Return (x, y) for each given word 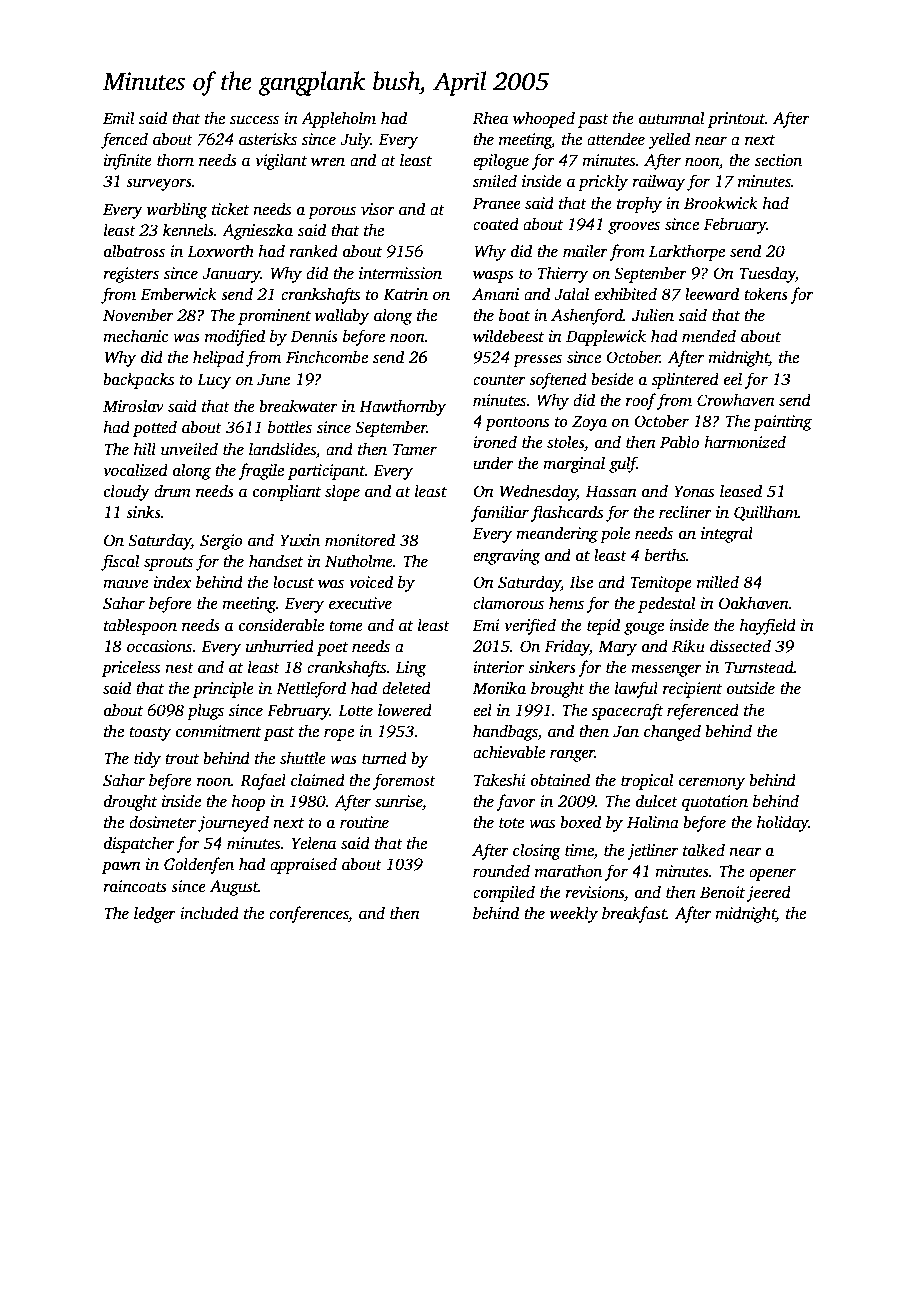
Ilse (581, 582)
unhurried (280, 646)
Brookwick (721, 203)
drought (130, 802)
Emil (119, 117)
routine (364, 822)
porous (332, 212)
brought (558, 689)
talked (704, 850)
